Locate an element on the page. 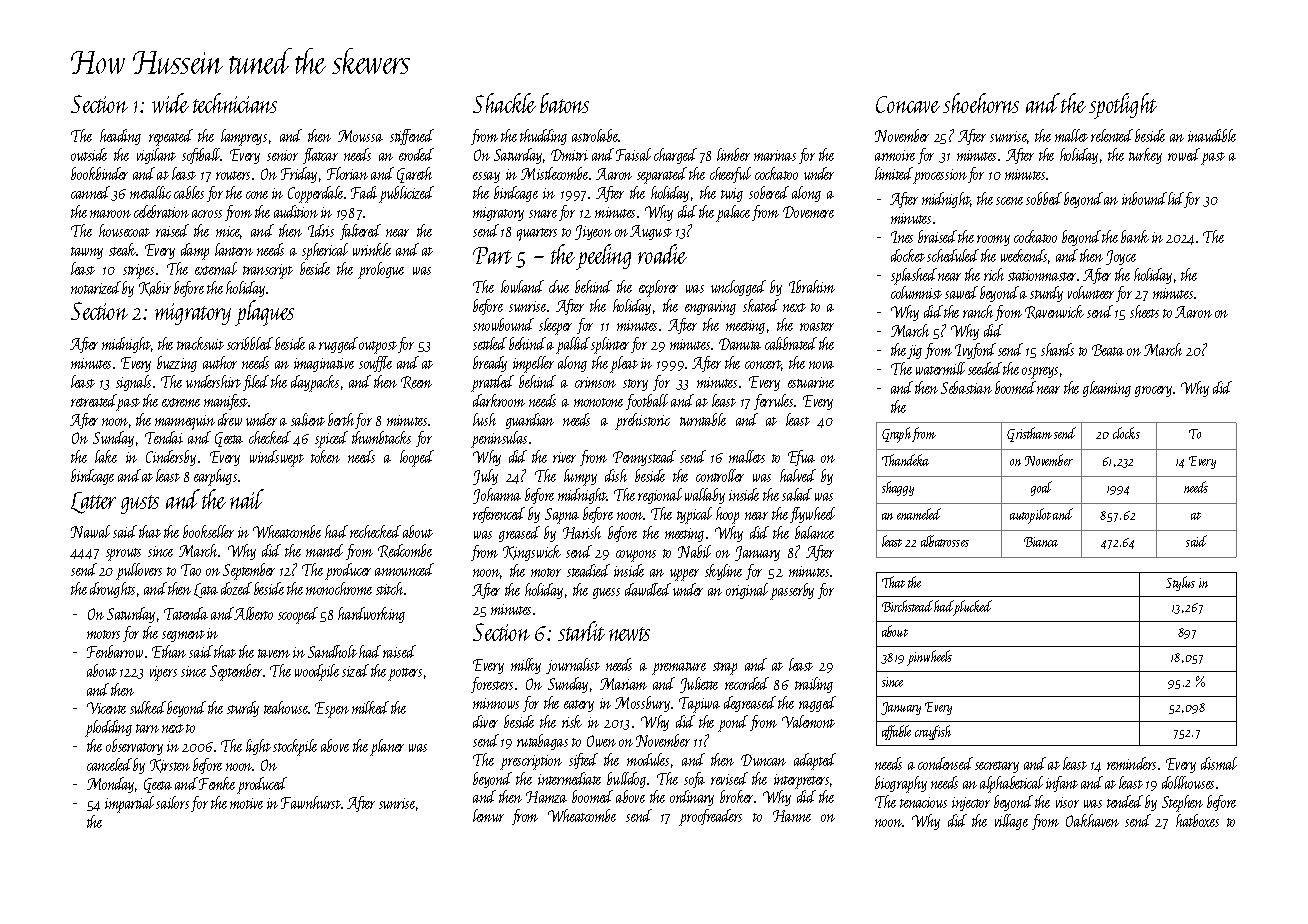 This page has width=1308, height=924. sailors is located at coordinates (172, 802).
